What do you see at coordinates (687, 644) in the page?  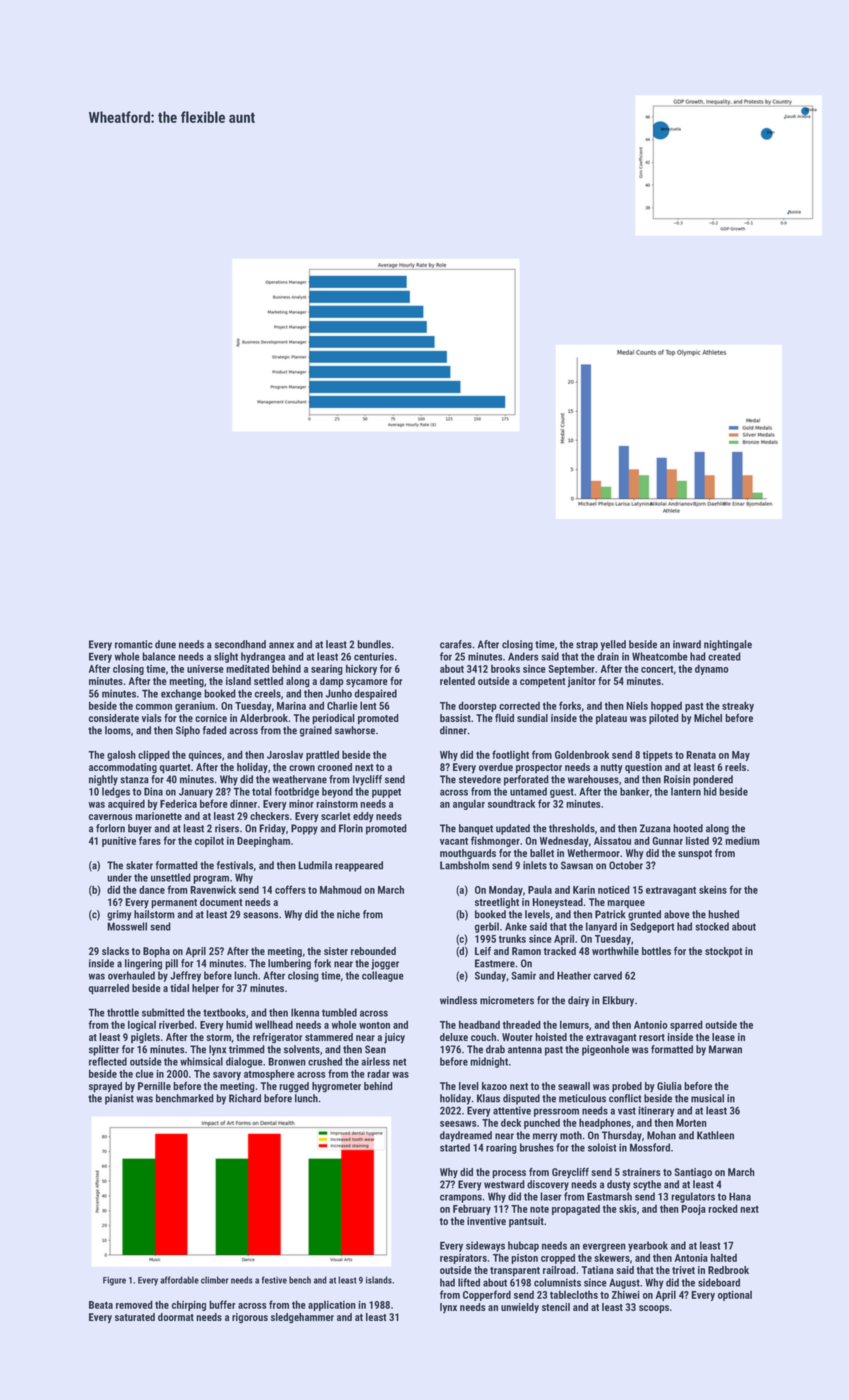 I see `inward` at bounding box center [687, 644].
